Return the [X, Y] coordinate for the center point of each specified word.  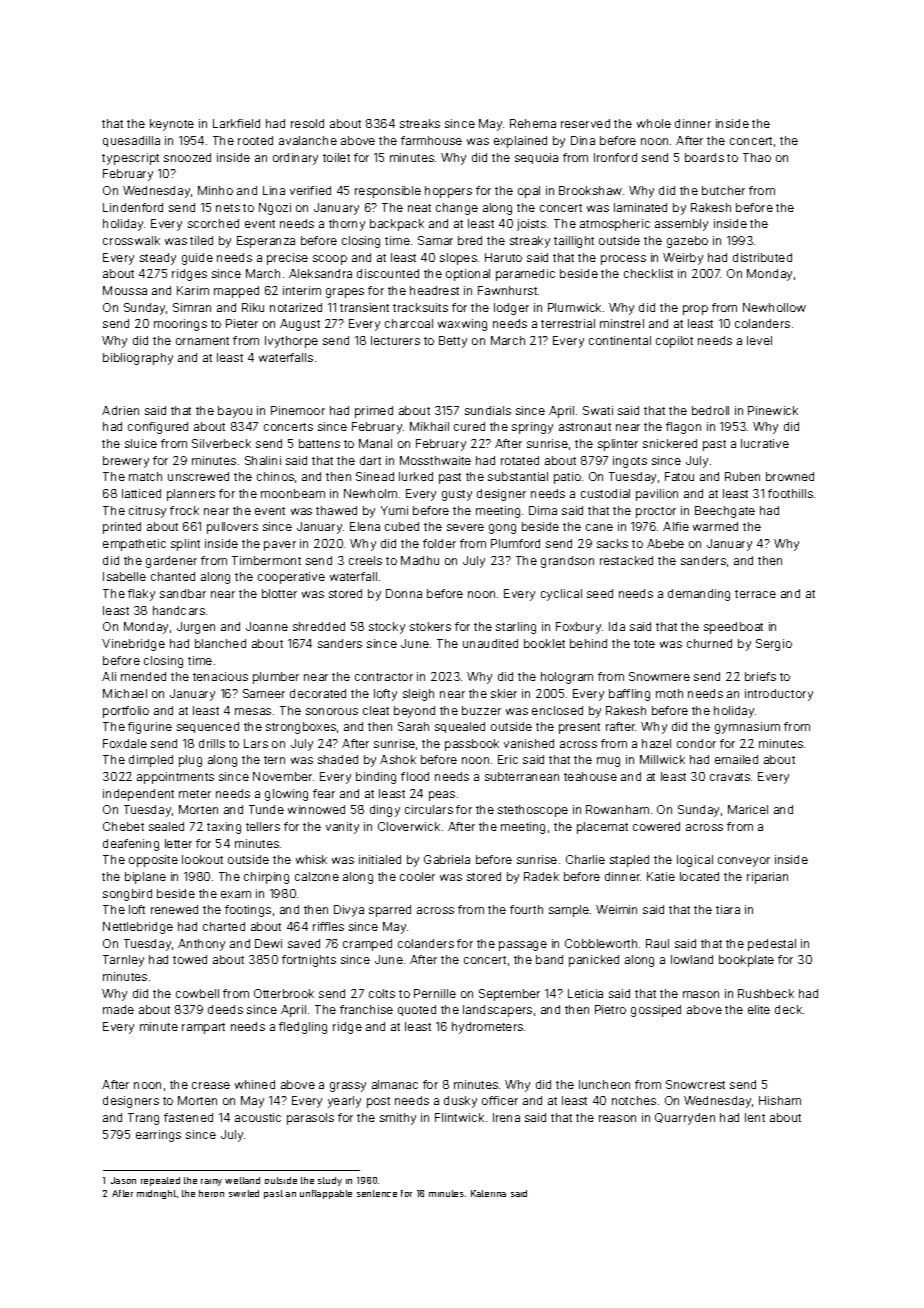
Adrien [120, 410]
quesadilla [131, 141]
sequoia [536, 158]
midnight [156, 1194]
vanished [529, 743]
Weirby [683, 259]
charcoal [409, 323]
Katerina [488, 1193]
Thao [757, 157]
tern [274, 760]
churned [709, 643]
